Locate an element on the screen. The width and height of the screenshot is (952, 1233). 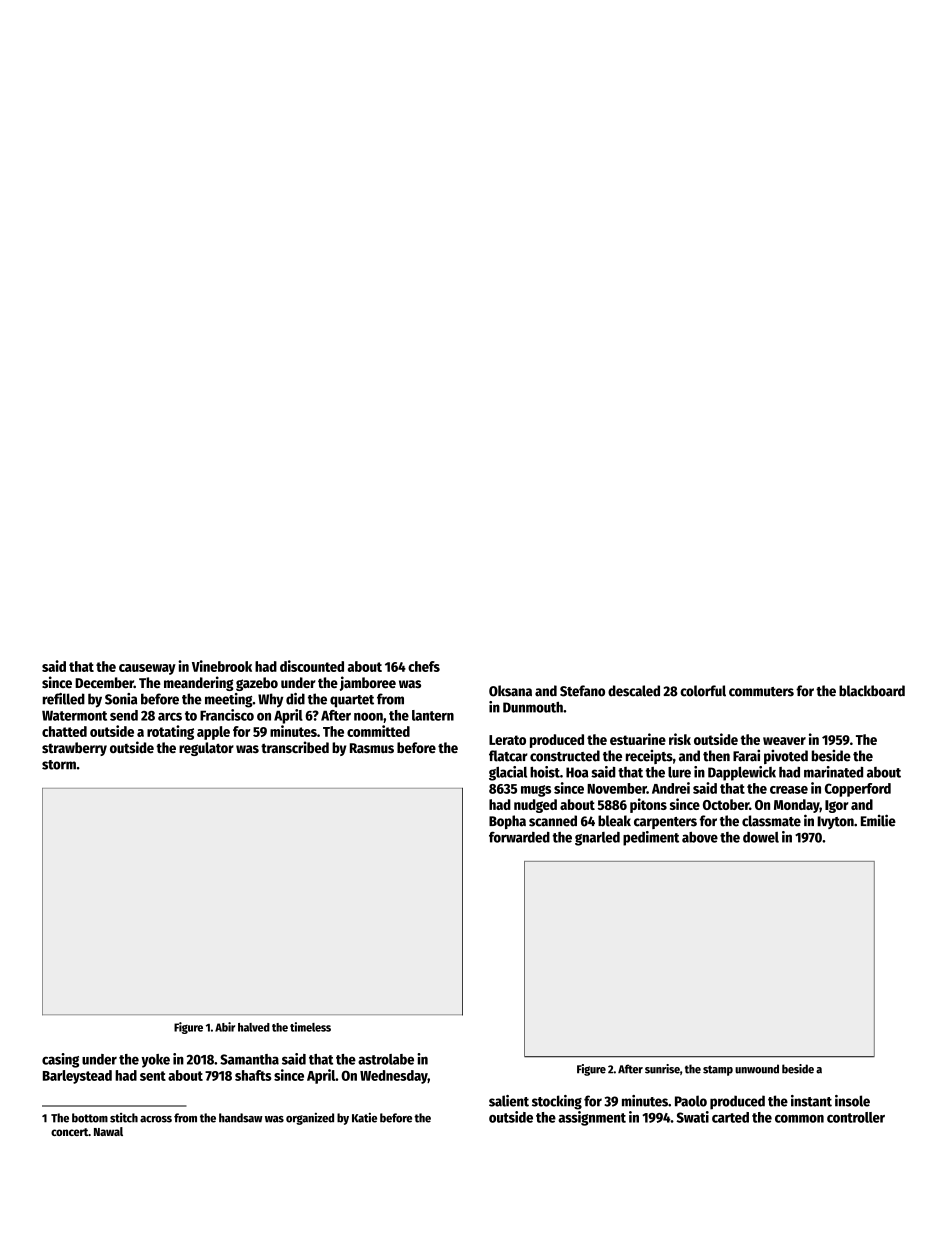
causeway is located at coordinates (147, 669).
